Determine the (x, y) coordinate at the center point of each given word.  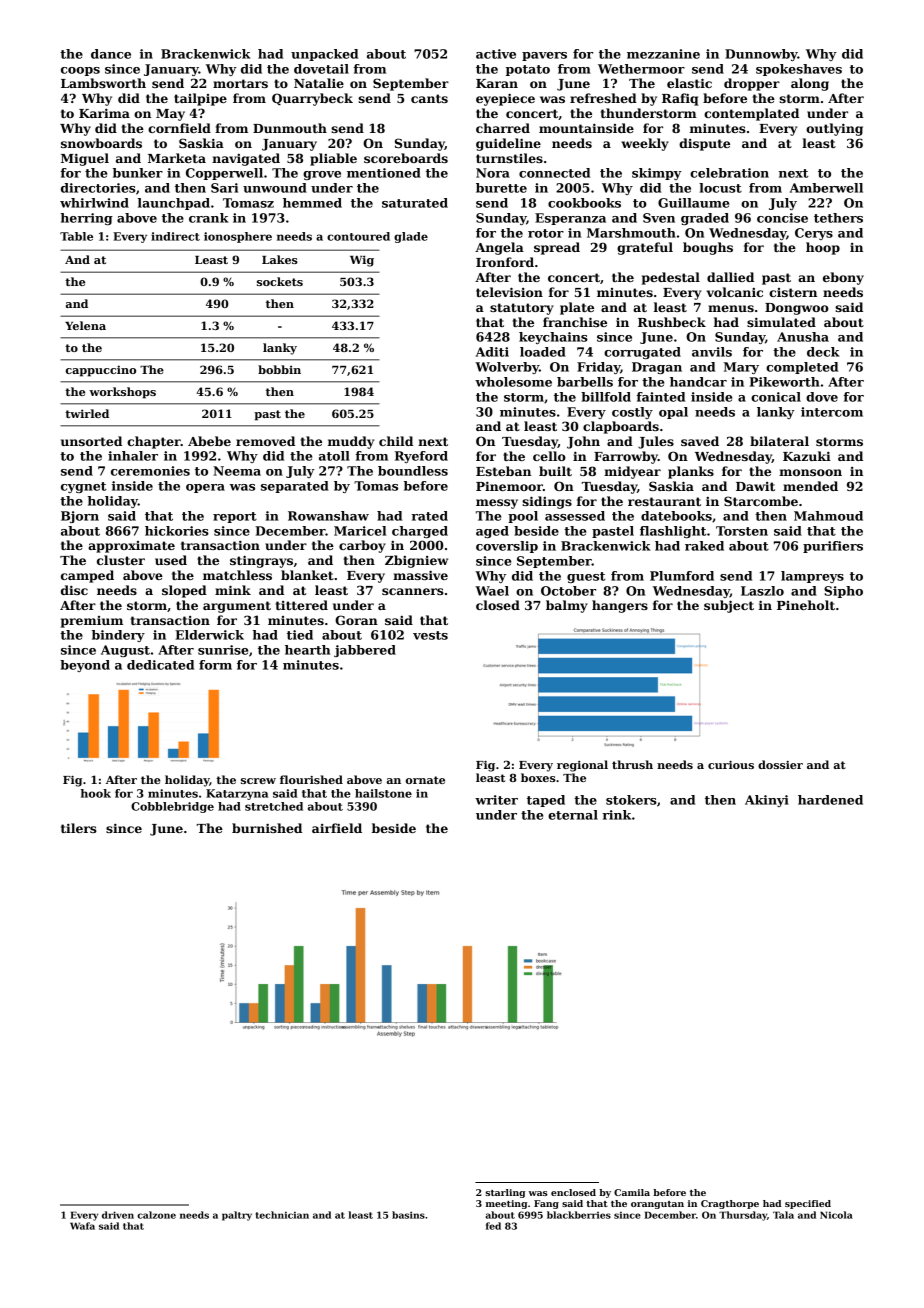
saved (700, 441)
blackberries (579, 1215)
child (396, 441)
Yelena (85, 325)
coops (80, 71)
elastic (689, 83)
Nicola (836, 1215)
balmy (567, 606)
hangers (620, 606)
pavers (544, 56)
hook (96, 793)
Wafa (82, 1226)
